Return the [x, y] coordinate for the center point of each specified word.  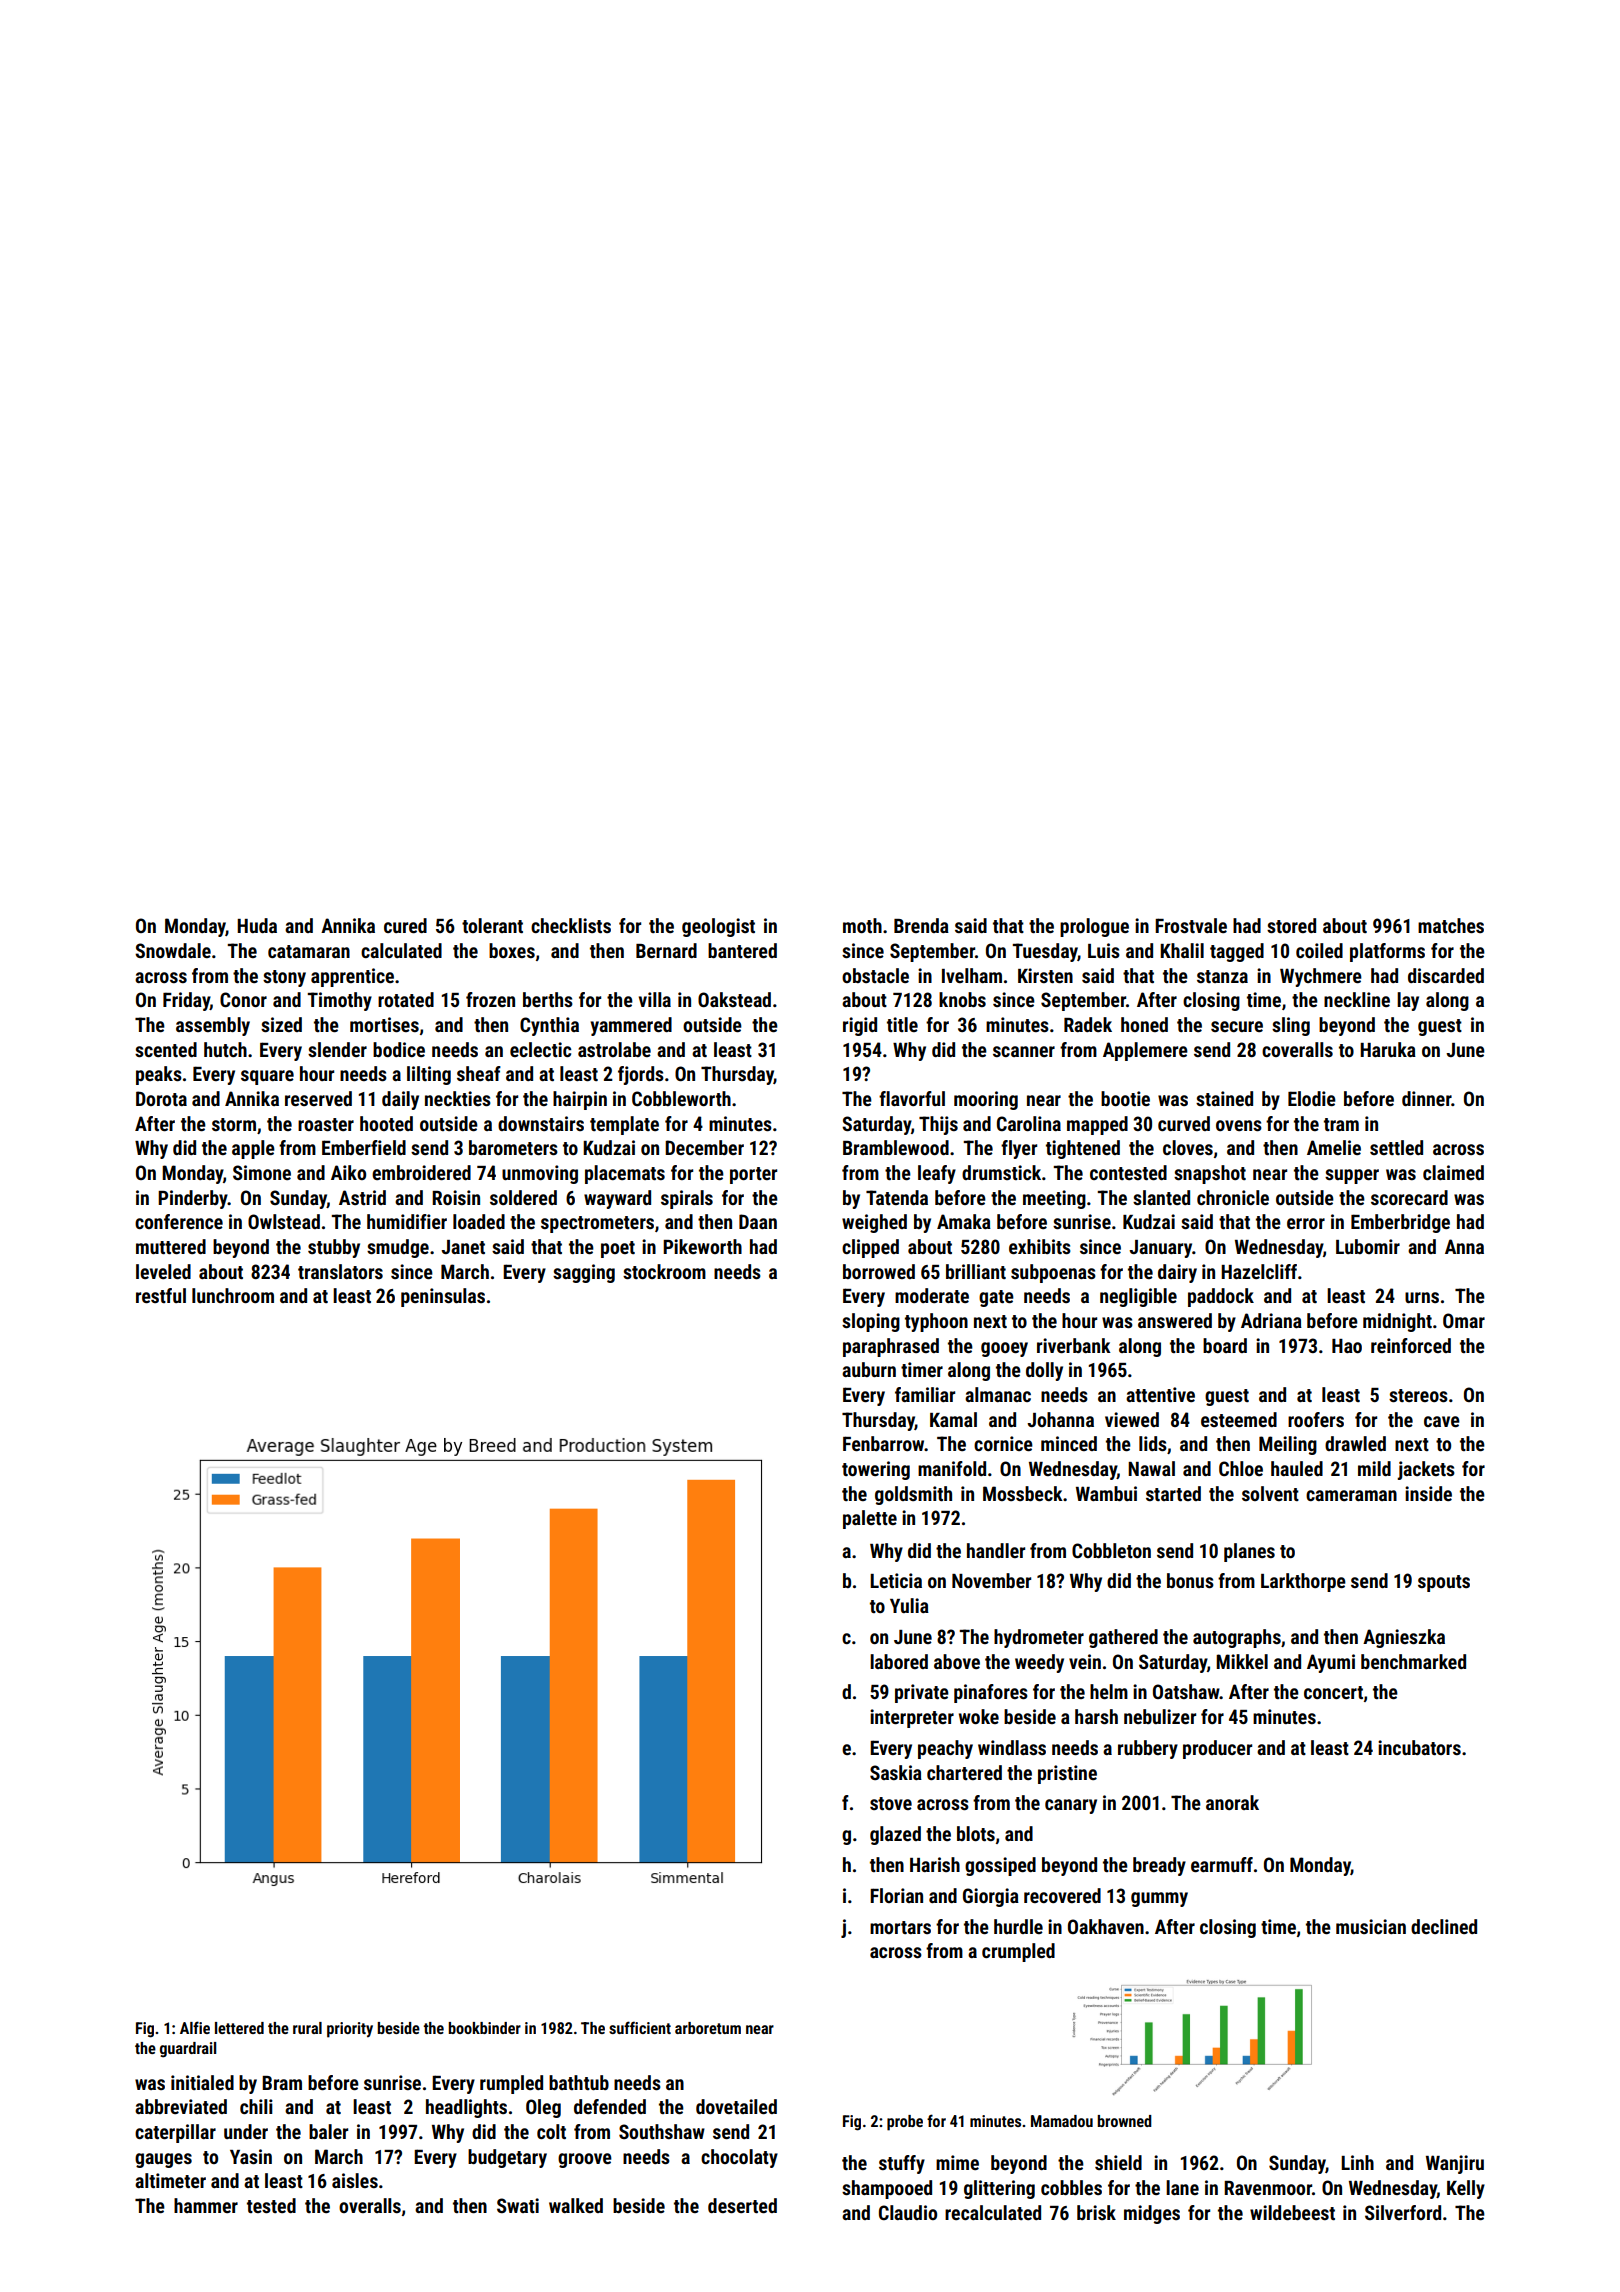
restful [161, 1295]
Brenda [921, 925]
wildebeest [1292, 2212]
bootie [1125, 1098]
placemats [625, 1174]
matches [1451, 925]
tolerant [492, 925]
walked [576, 2205]
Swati [518, 2205]
